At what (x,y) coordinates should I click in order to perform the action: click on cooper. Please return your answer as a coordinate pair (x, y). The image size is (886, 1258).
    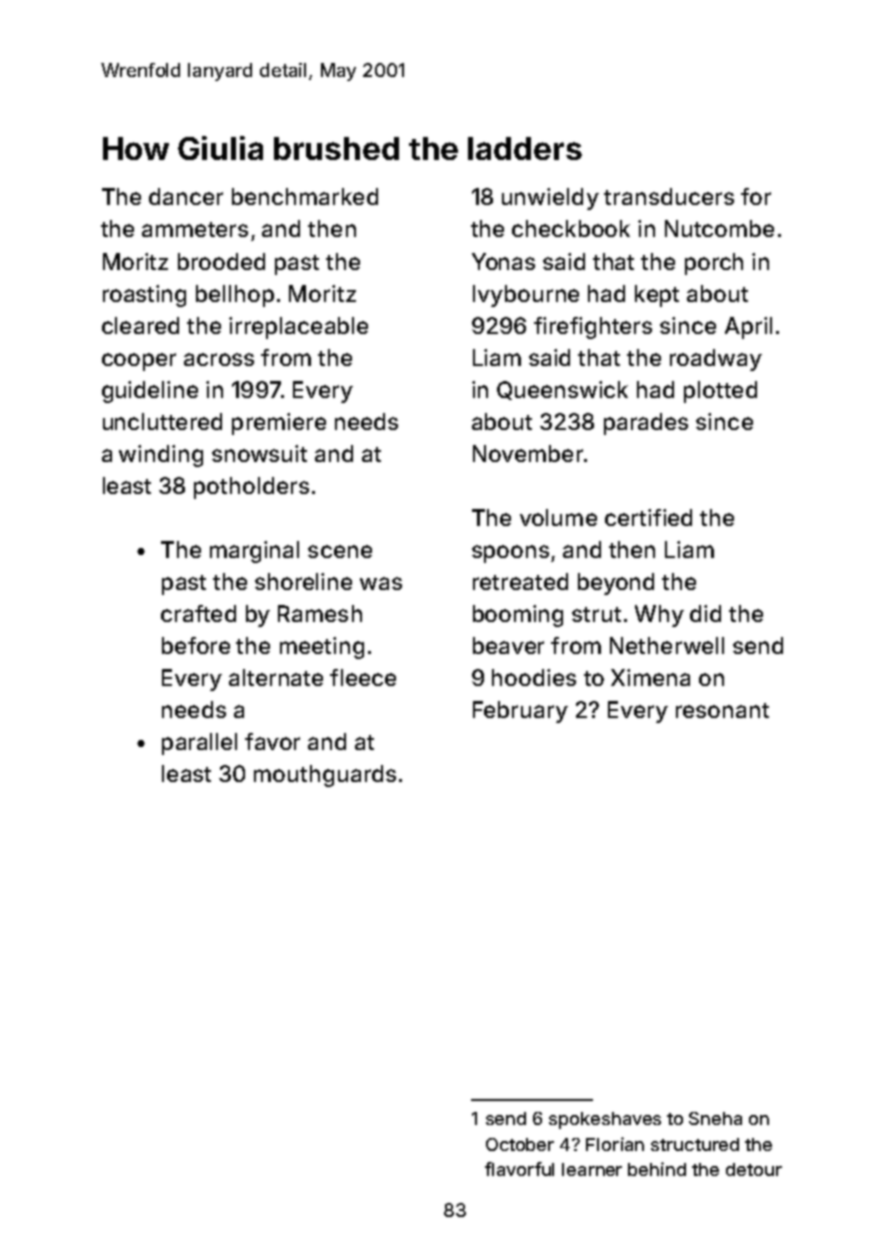
    Looking at the image, I should click on (139, 362).
